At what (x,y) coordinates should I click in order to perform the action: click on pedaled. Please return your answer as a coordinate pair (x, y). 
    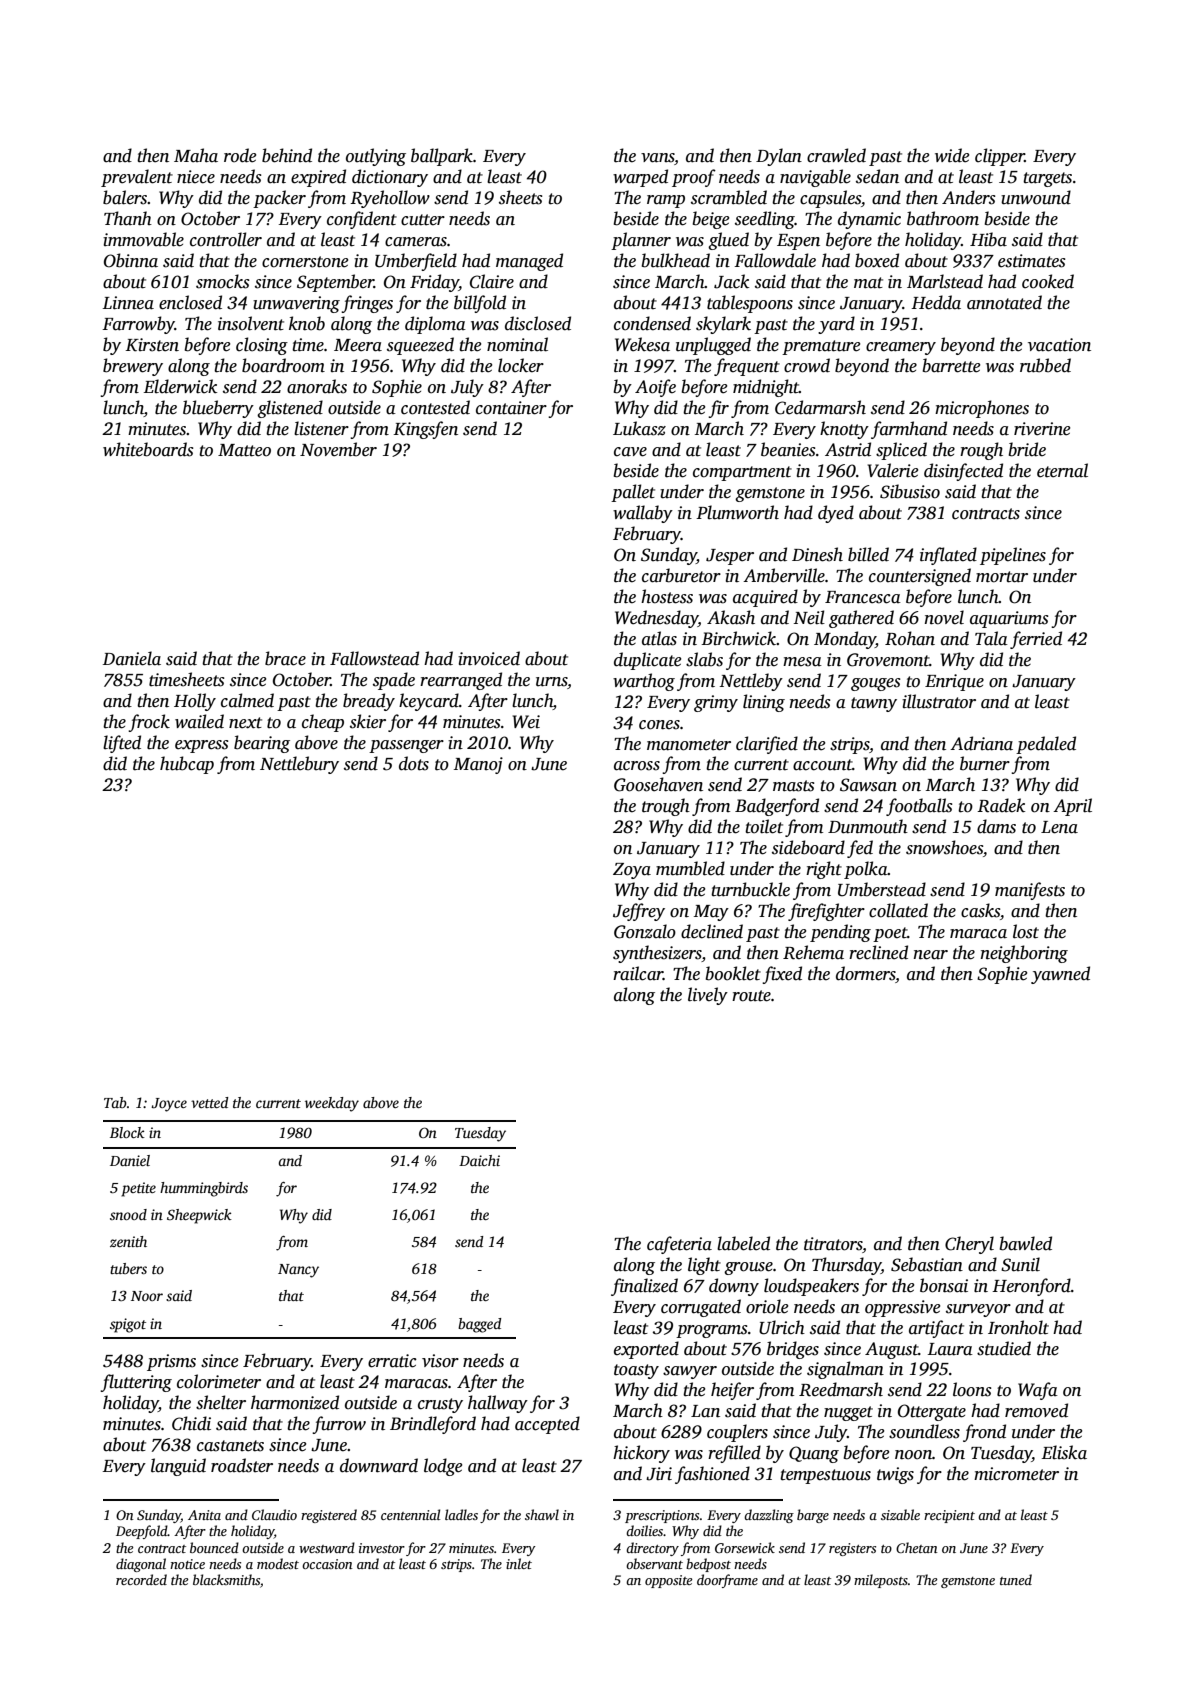
    Looking at the image, I should click on (1046, 745).
